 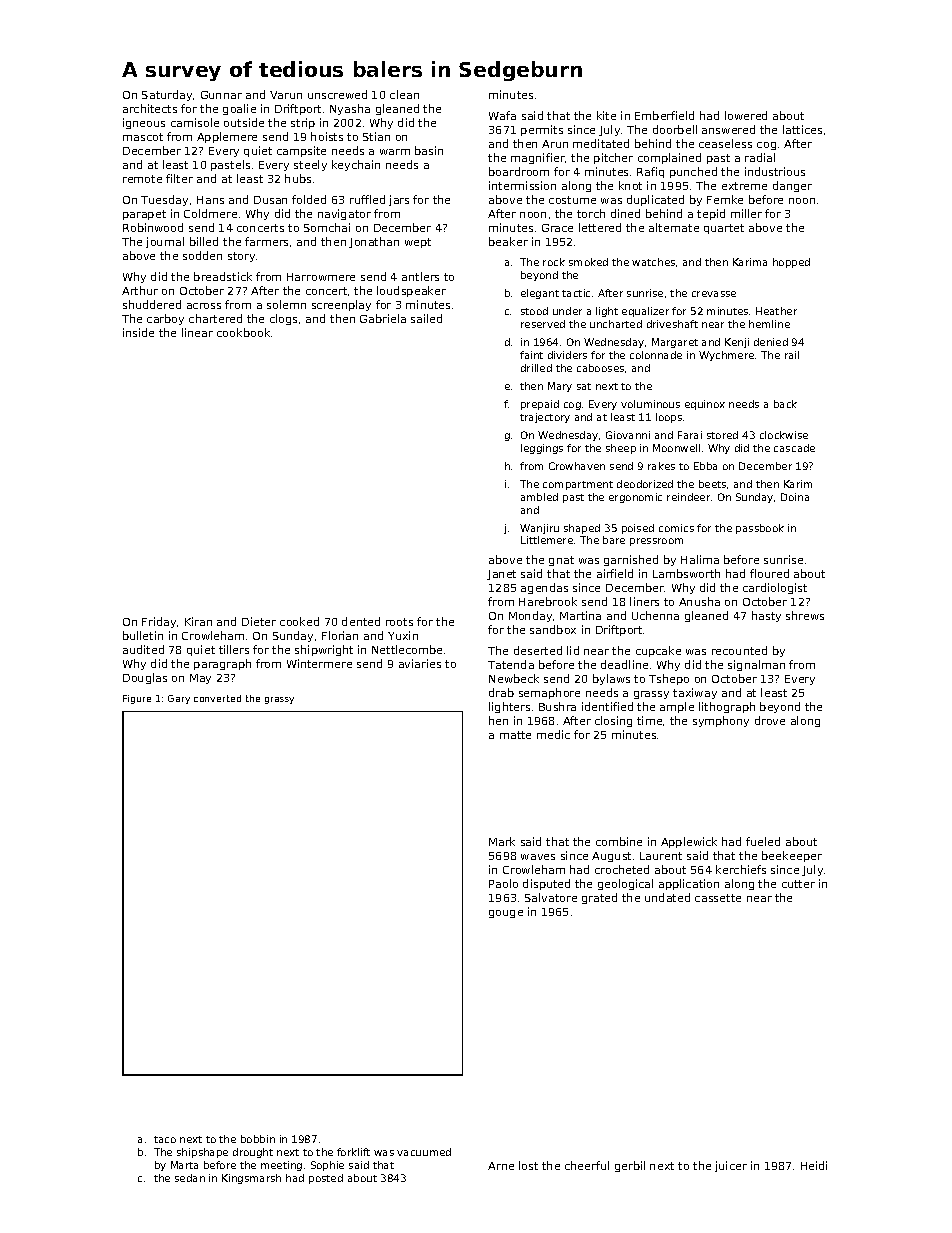 I want to click on cookbook, so click(x=243, y=332).
